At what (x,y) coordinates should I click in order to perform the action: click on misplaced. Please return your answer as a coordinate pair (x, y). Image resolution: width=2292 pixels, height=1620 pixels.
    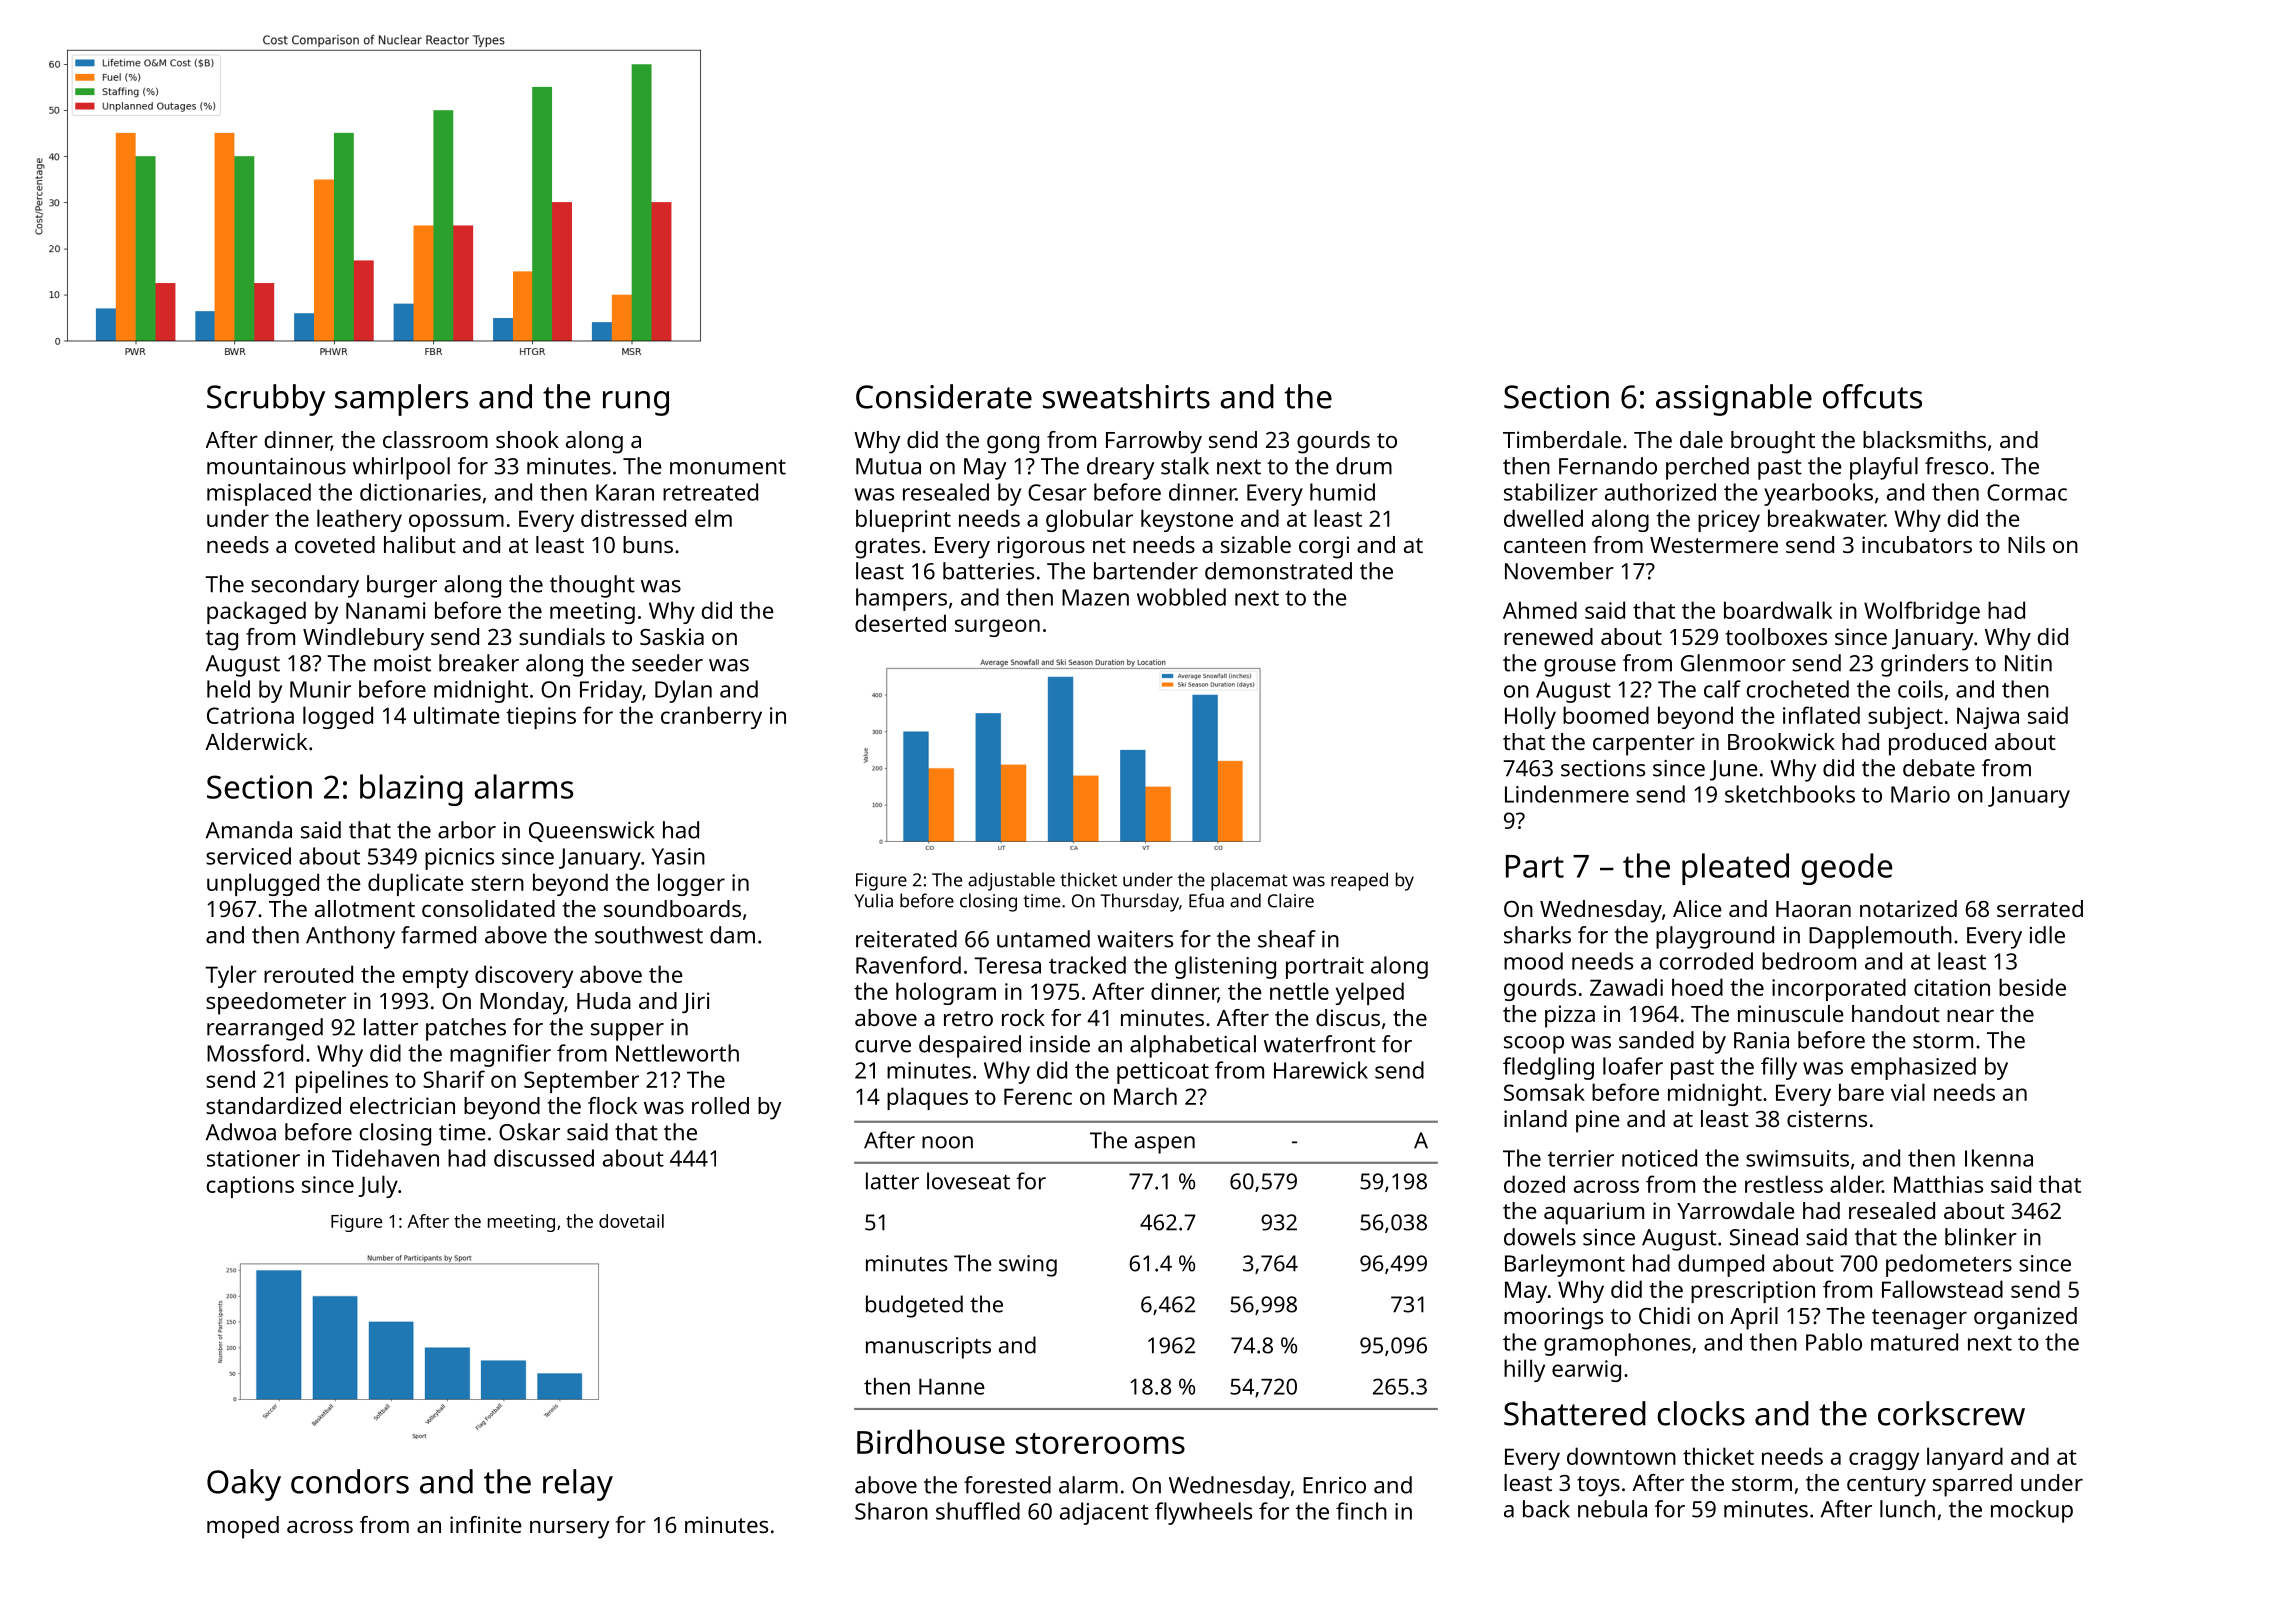
    Looking at the image, I should click on (259, 494).
